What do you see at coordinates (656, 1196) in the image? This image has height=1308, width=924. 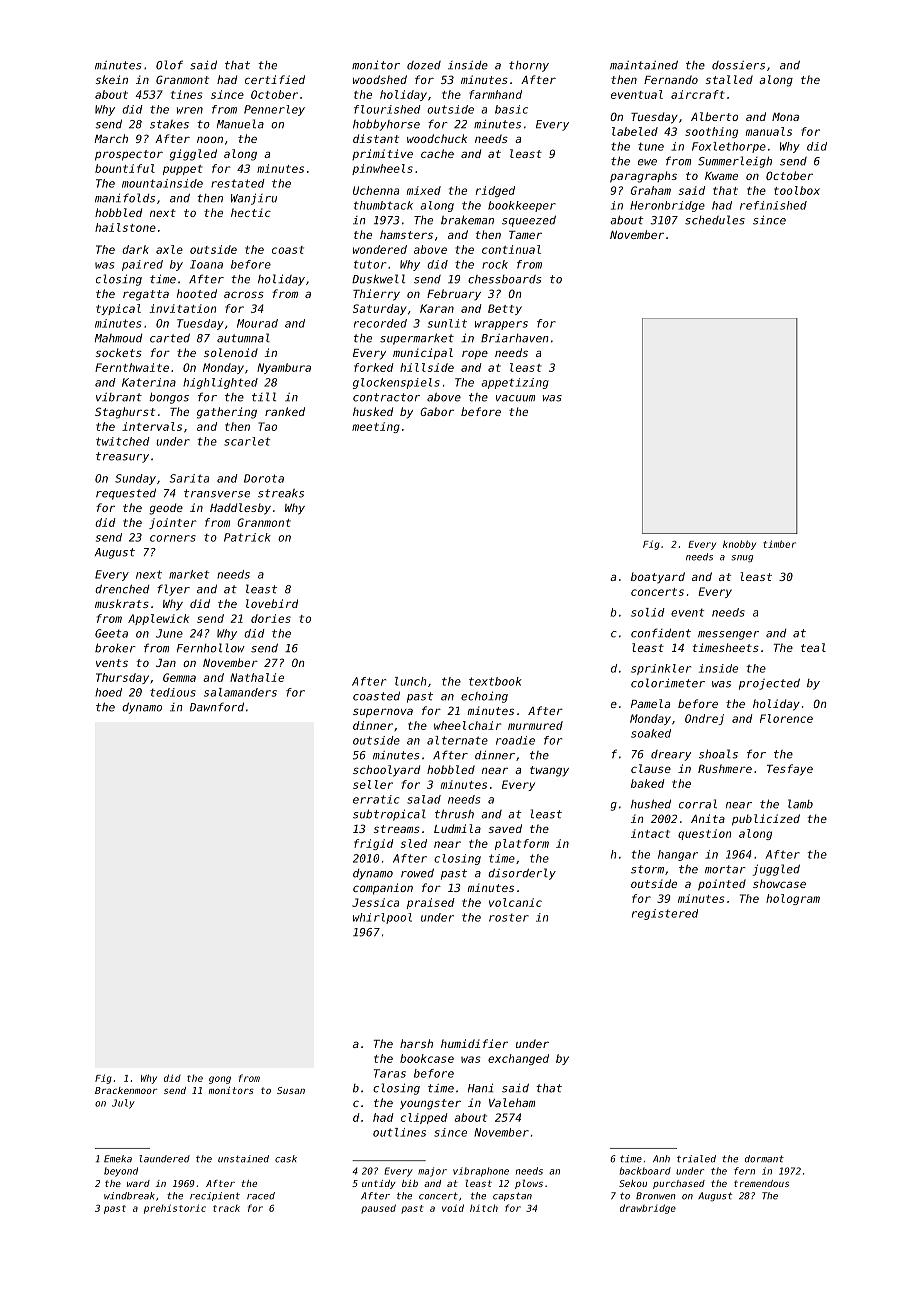 I see `Bronwen` at bounding box center [656, 1196].
